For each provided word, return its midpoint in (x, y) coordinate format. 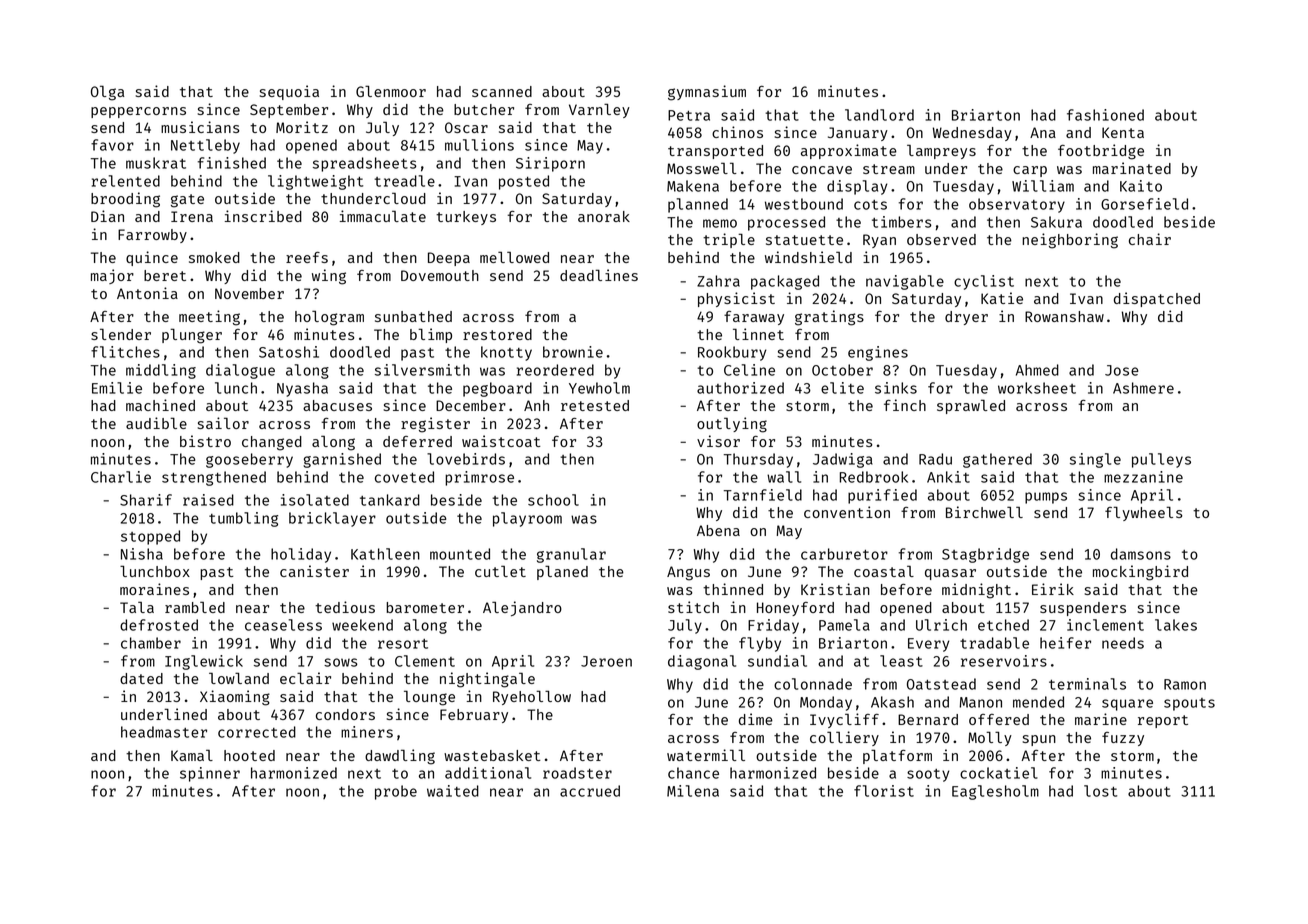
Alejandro (522, 608)
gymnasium (707, 93)
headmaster (164, 732)
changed (272, 443)
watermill (706, 755)
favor (112, 145)
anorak (604, 216)
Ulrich (941, 625)
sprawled (971, 406)
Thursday (758, 460)
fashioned (1105, 115)
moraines (154, 589)
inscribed (263, 216)
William (1043, 186)
